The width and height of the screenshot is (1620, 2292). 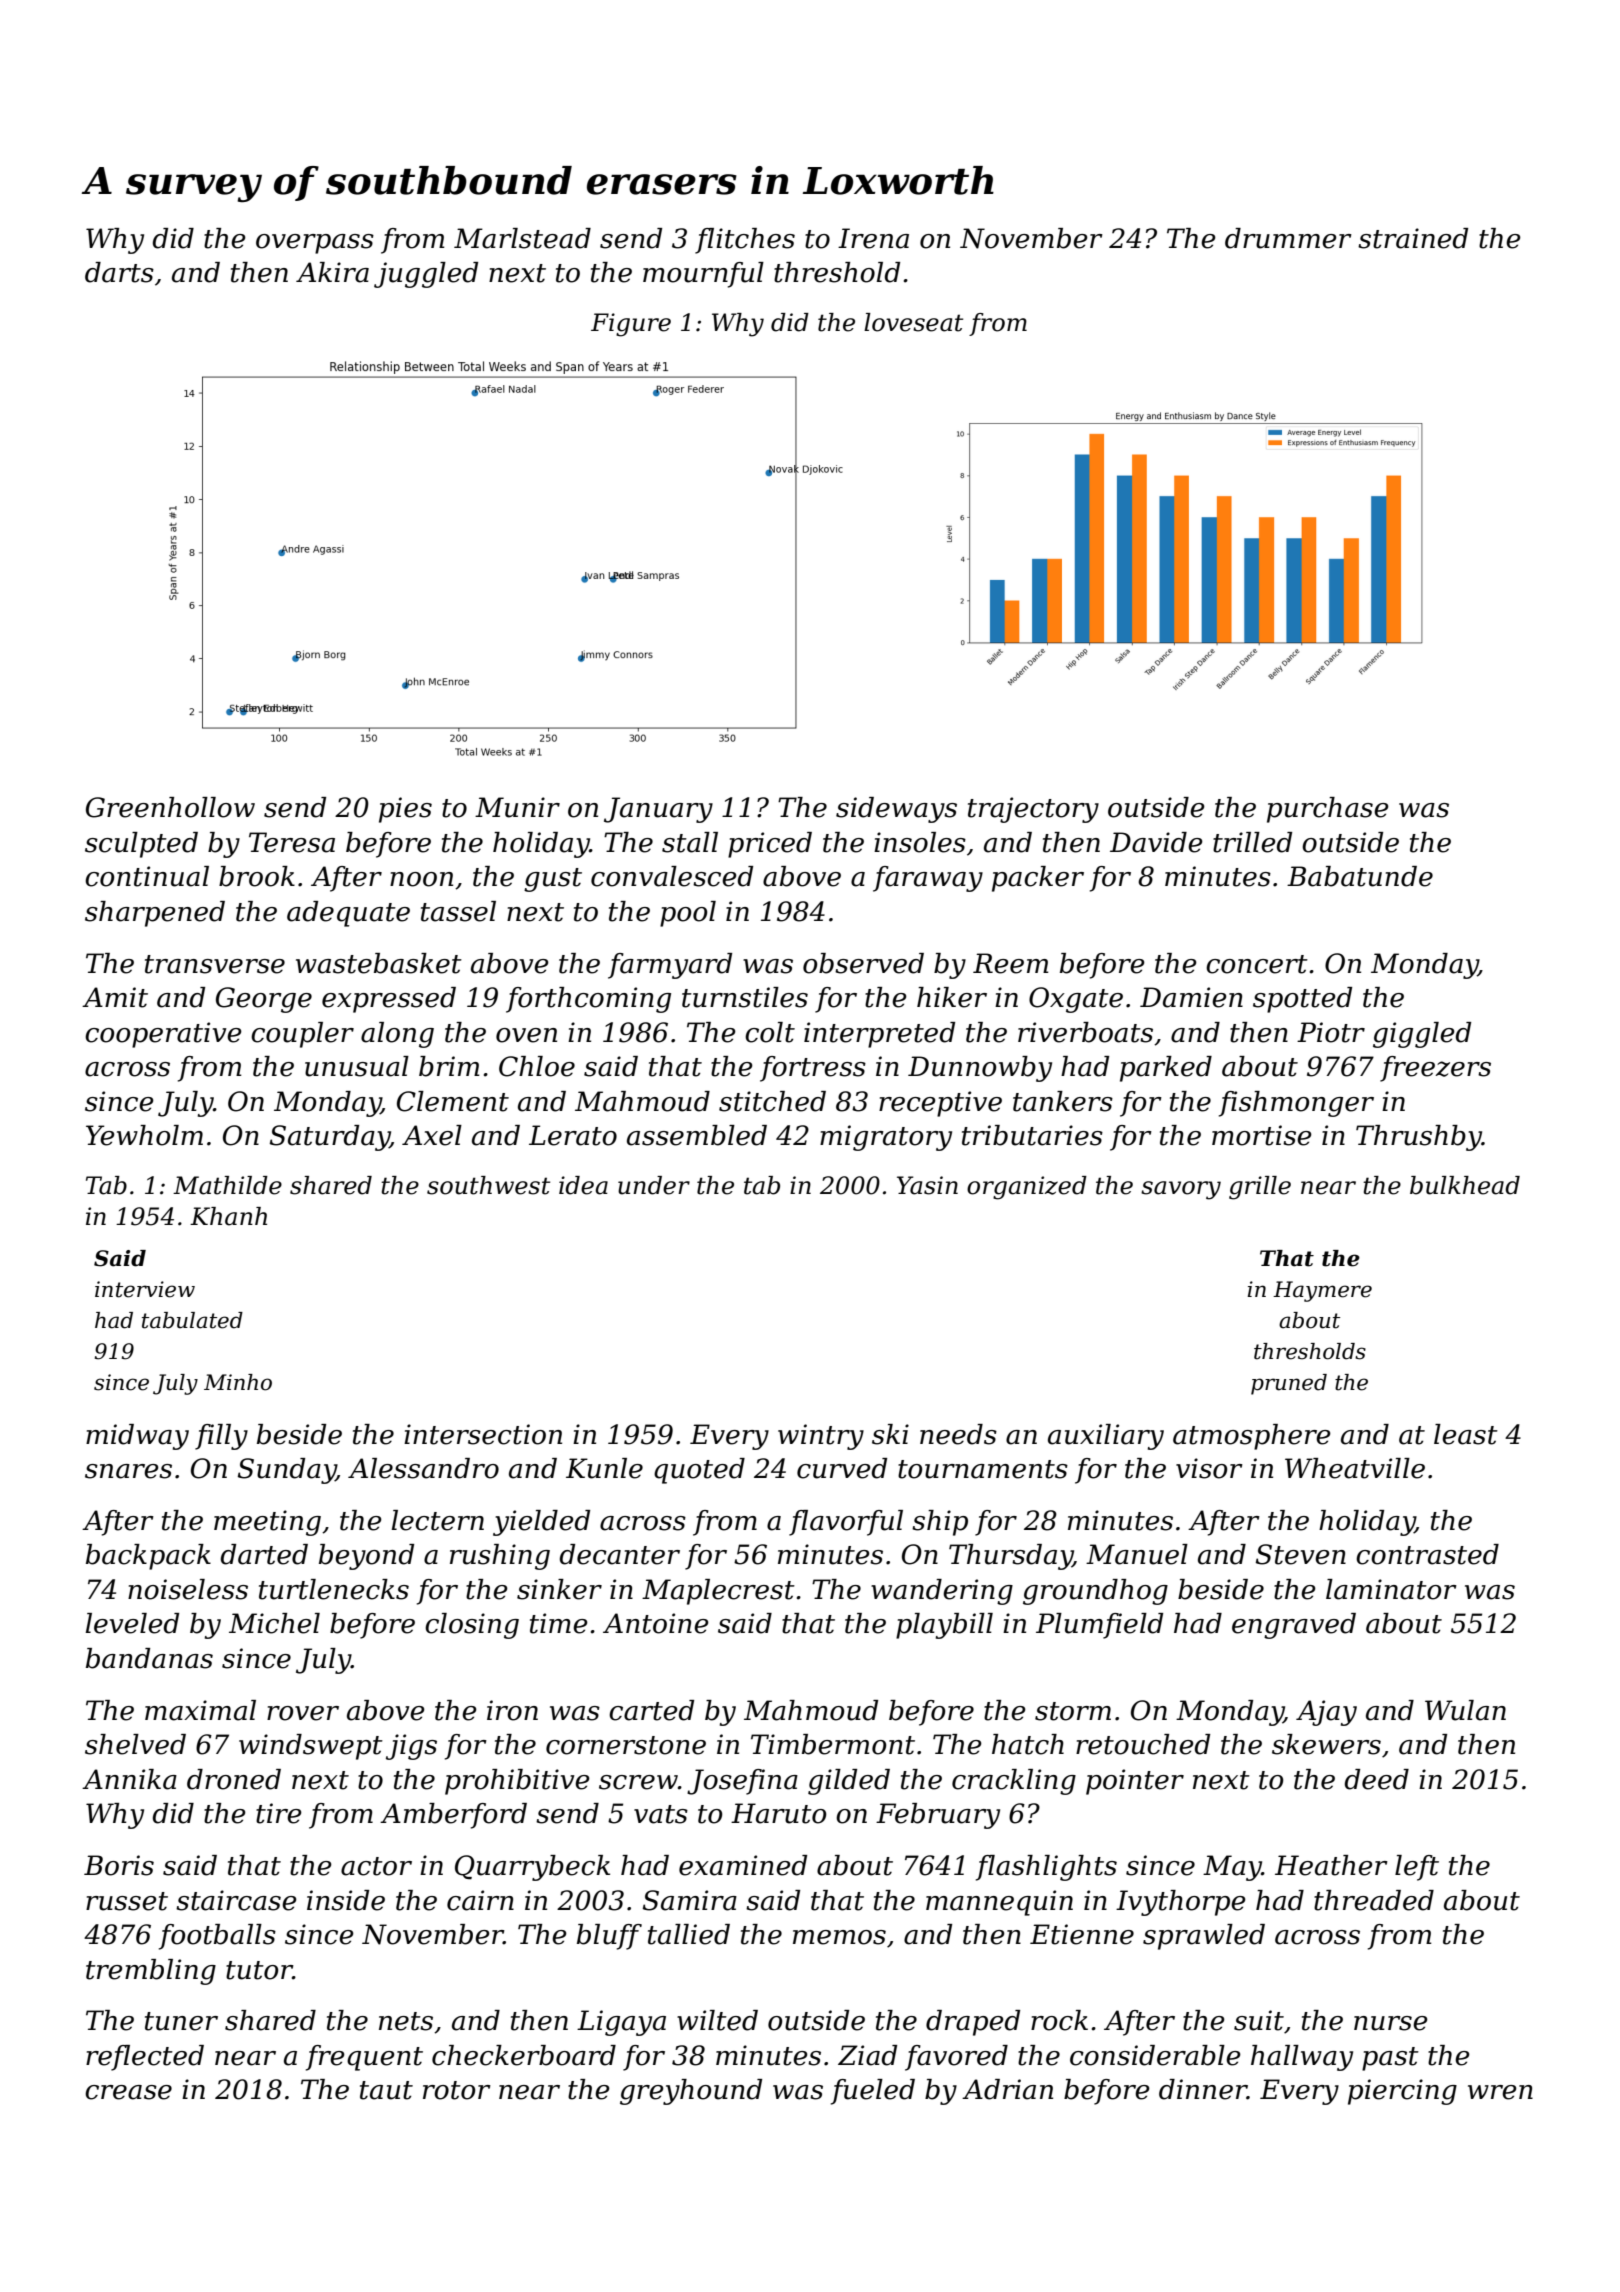 I want to click on pruned, so click(x=1289, y=1384).
